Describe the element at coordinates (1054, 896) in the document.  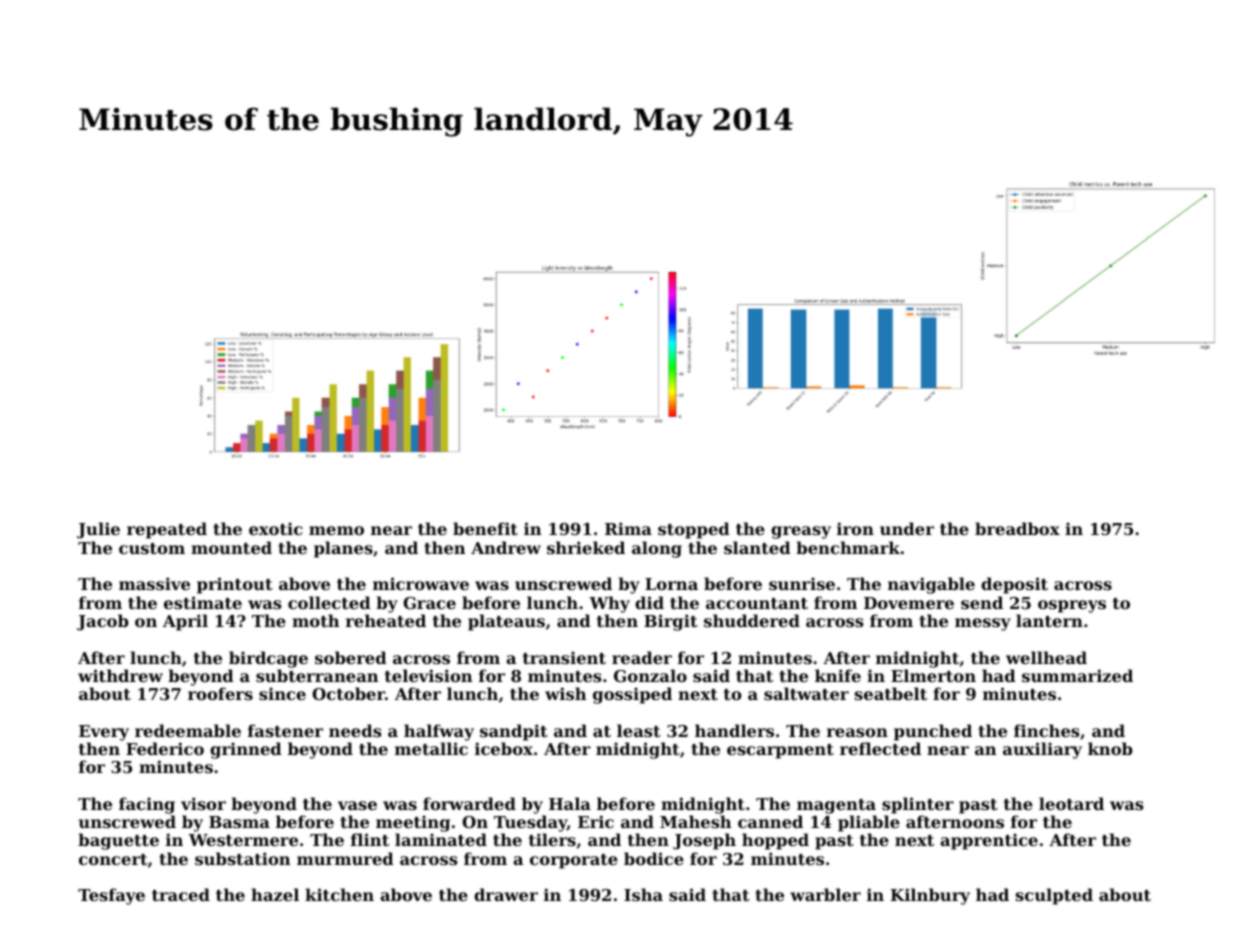
I see `sculpted` at that location.
